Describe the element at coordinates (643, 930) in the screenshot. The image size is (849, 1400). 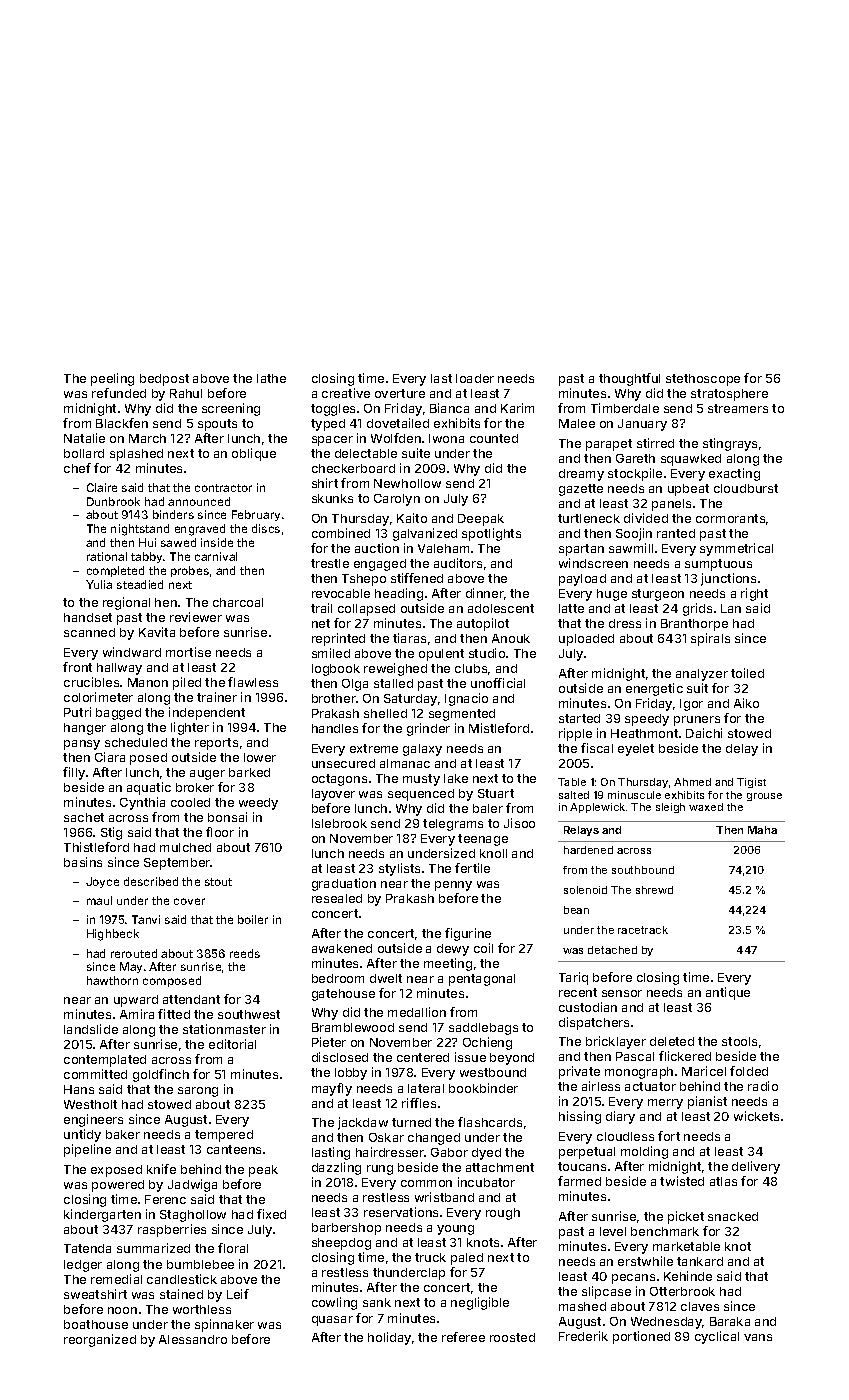
I see `racetrack` at that location.
